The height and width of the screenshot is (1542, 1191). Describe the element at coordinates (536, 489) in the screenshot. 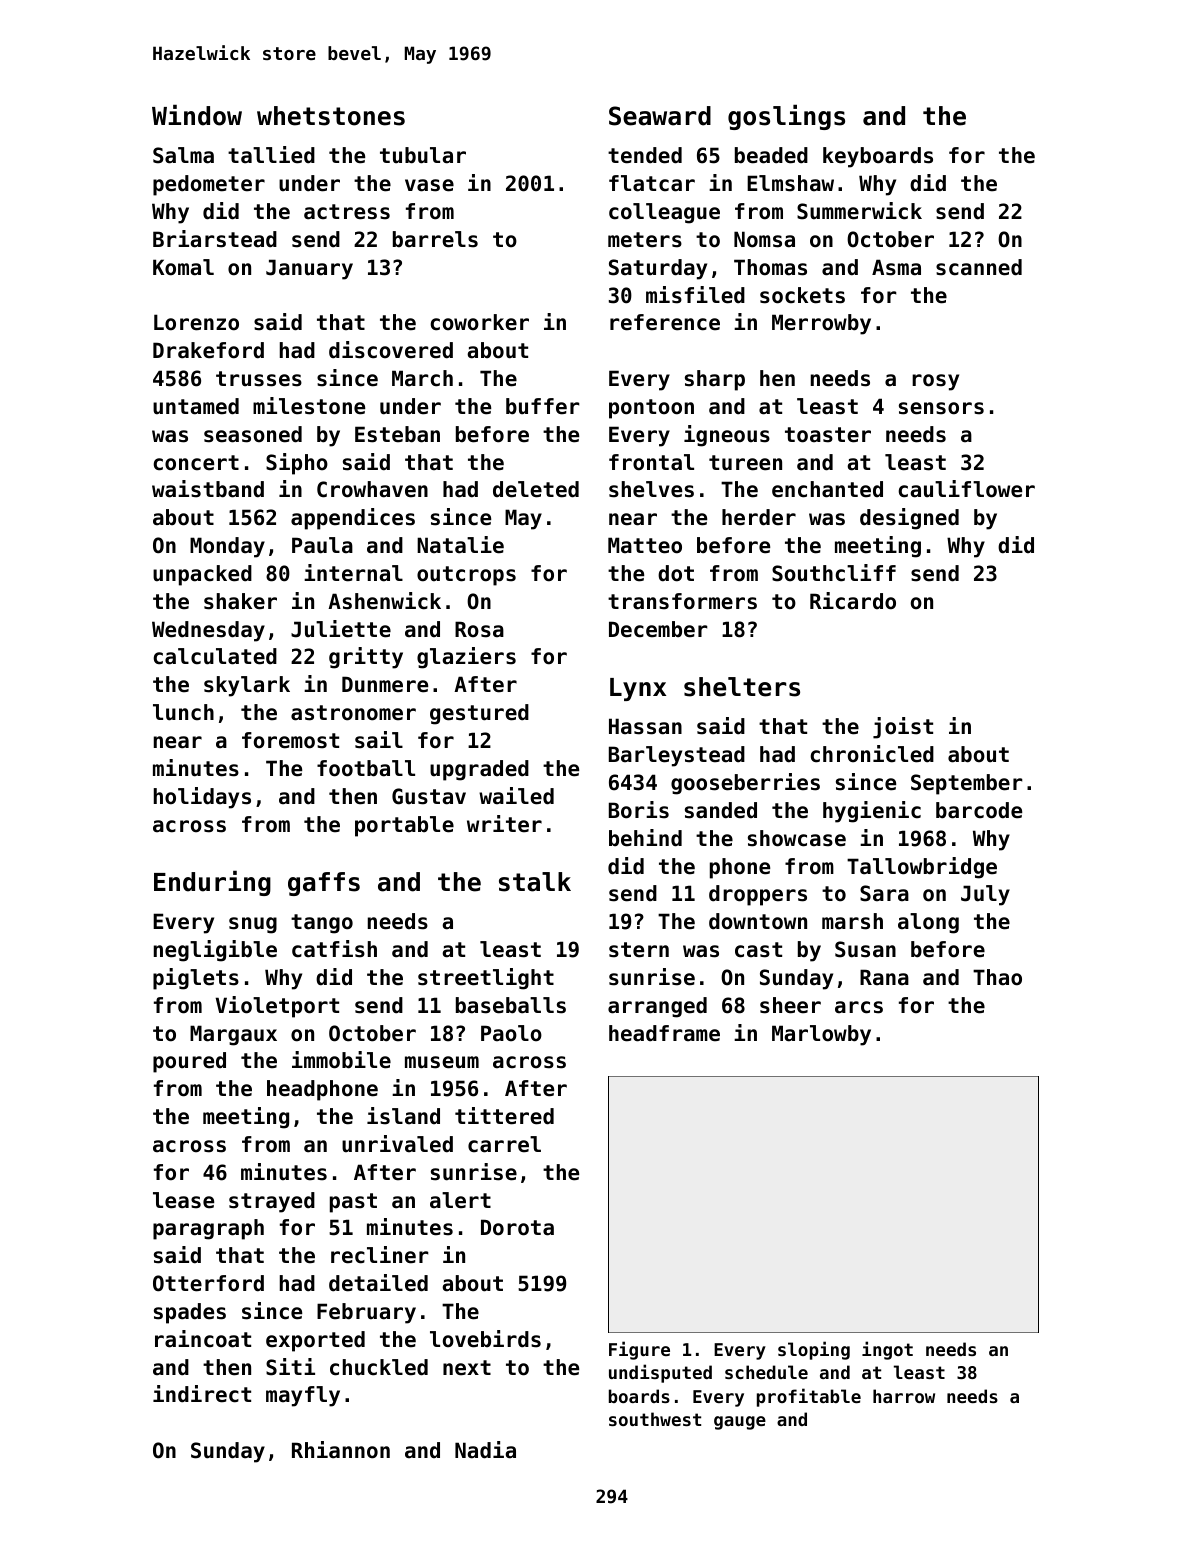

I see `deleted` at that location.
